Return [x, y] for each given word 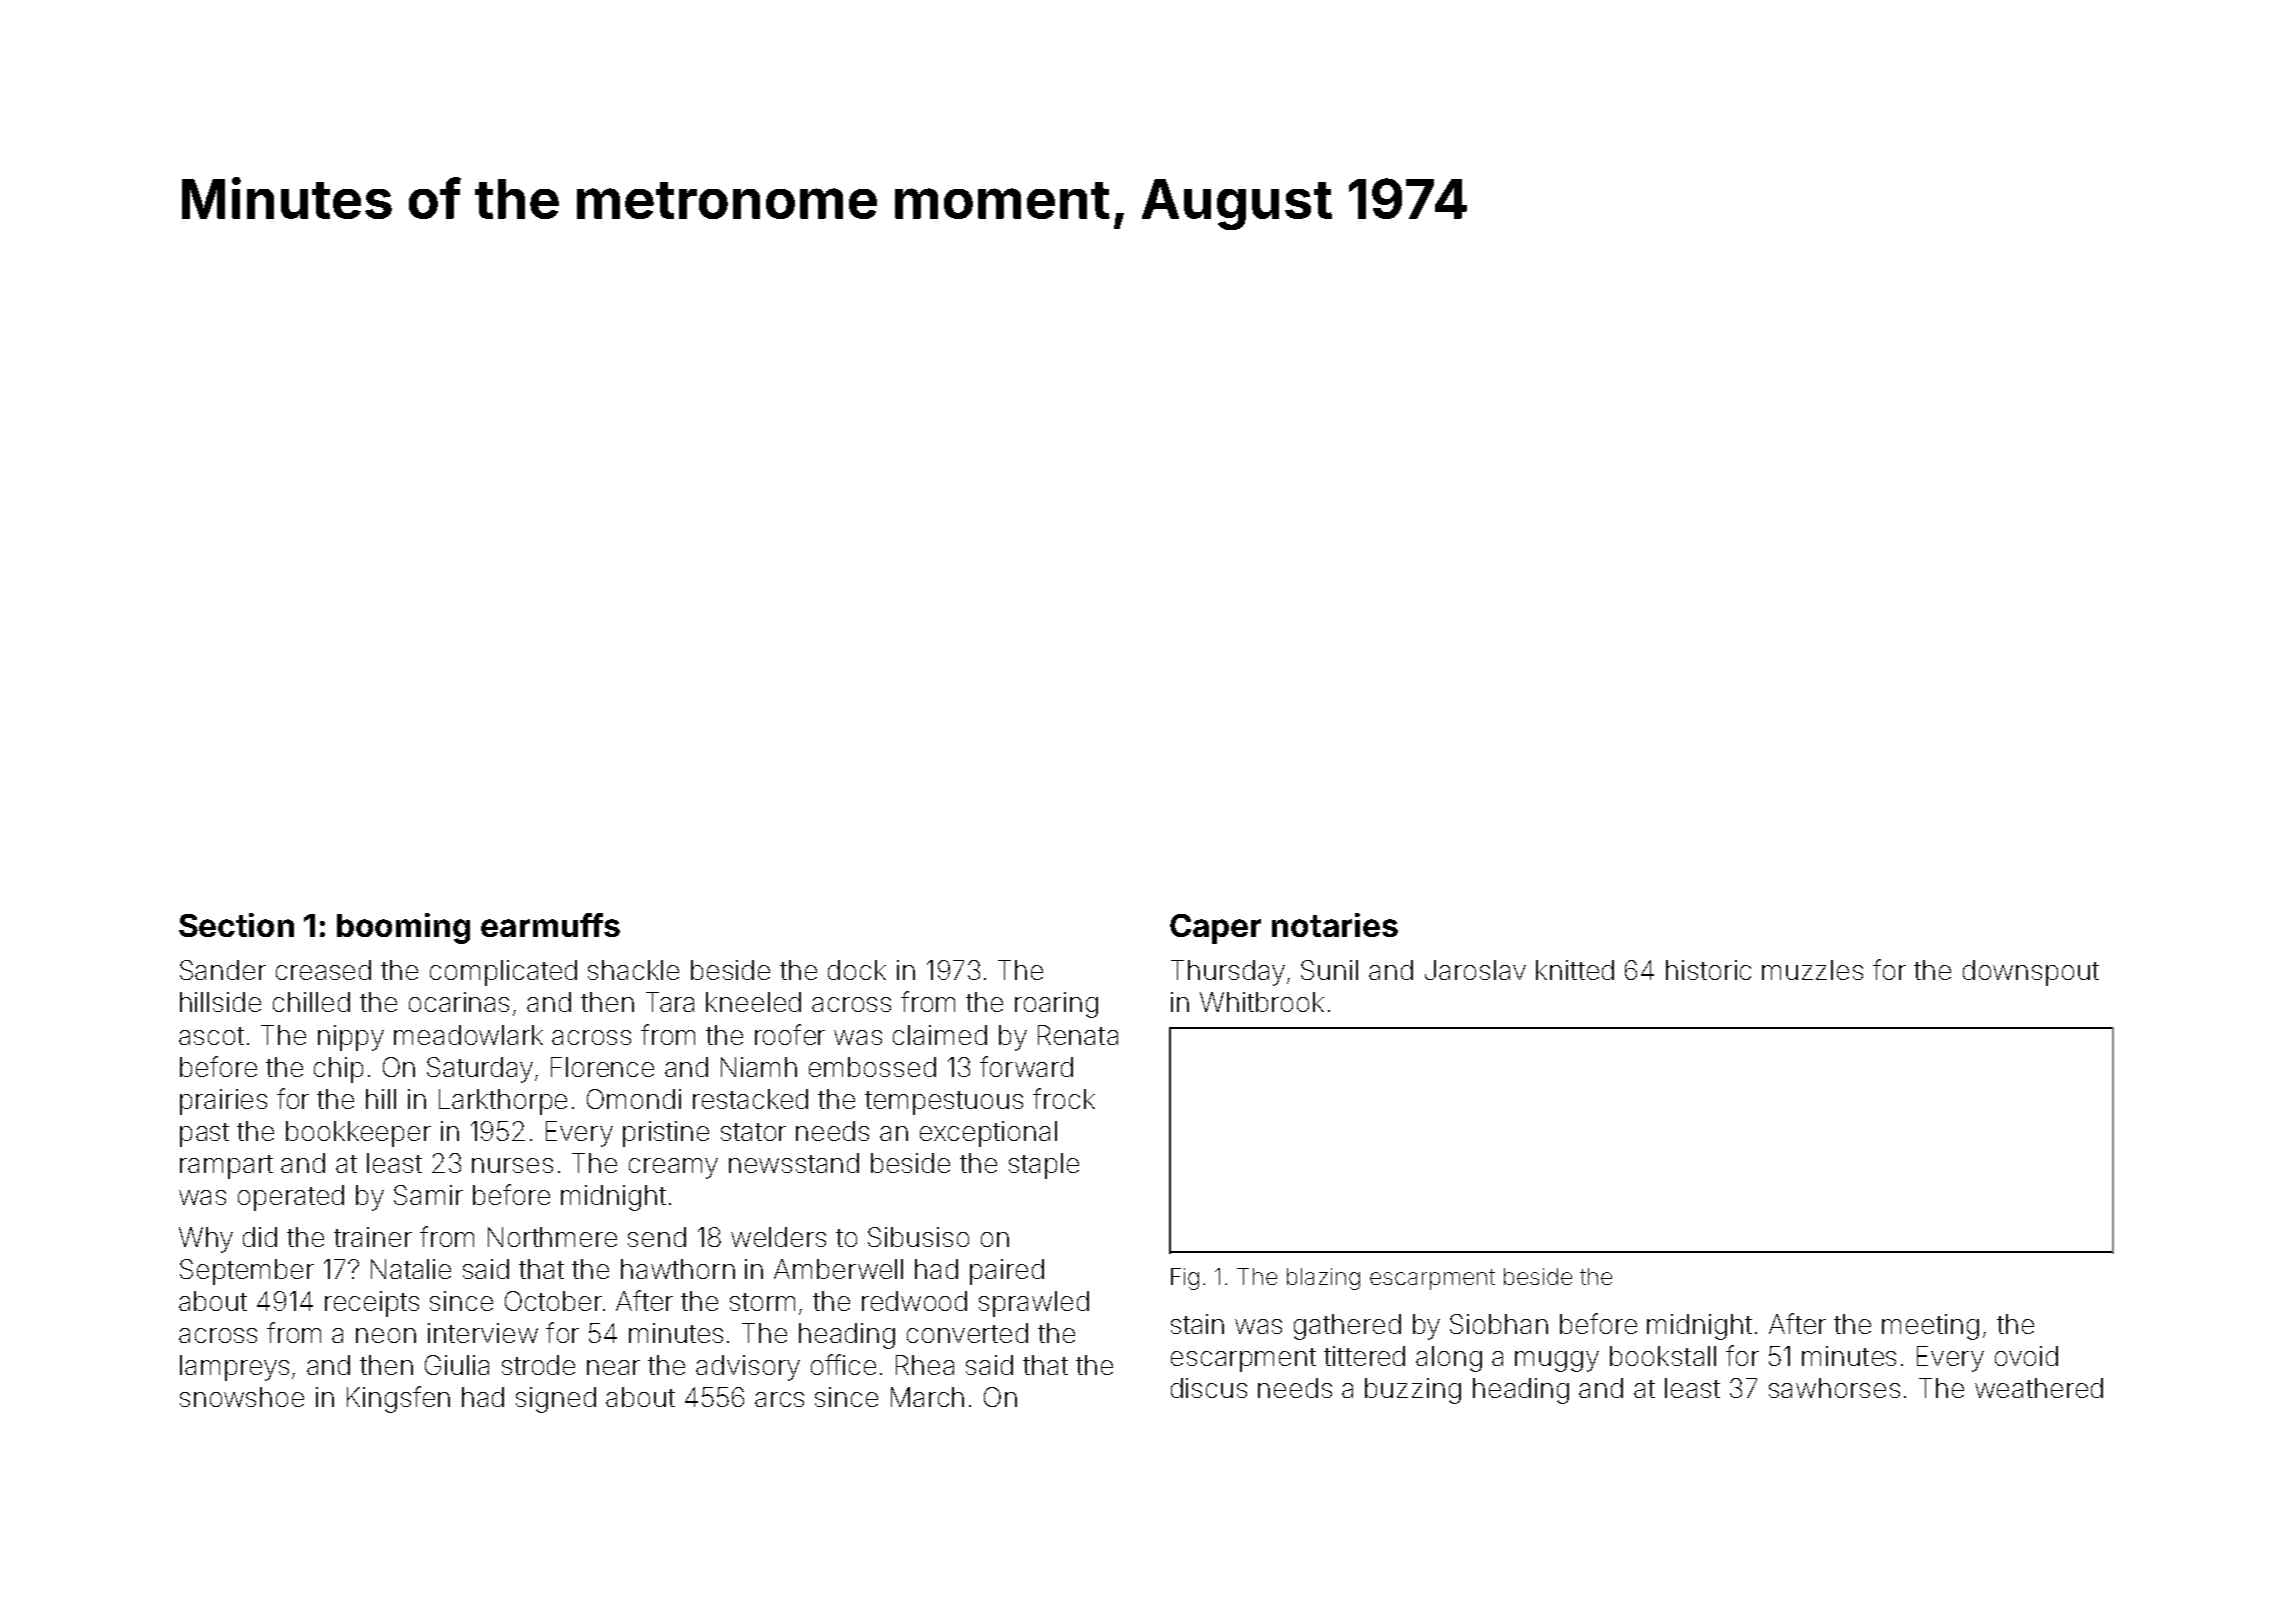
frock [1064, 1098]
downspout [2031, 973]
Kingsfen [398, 1399]
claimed [940, 1035]
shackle [633, 970]
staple [1044, 1166]
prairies [223, 1102]
